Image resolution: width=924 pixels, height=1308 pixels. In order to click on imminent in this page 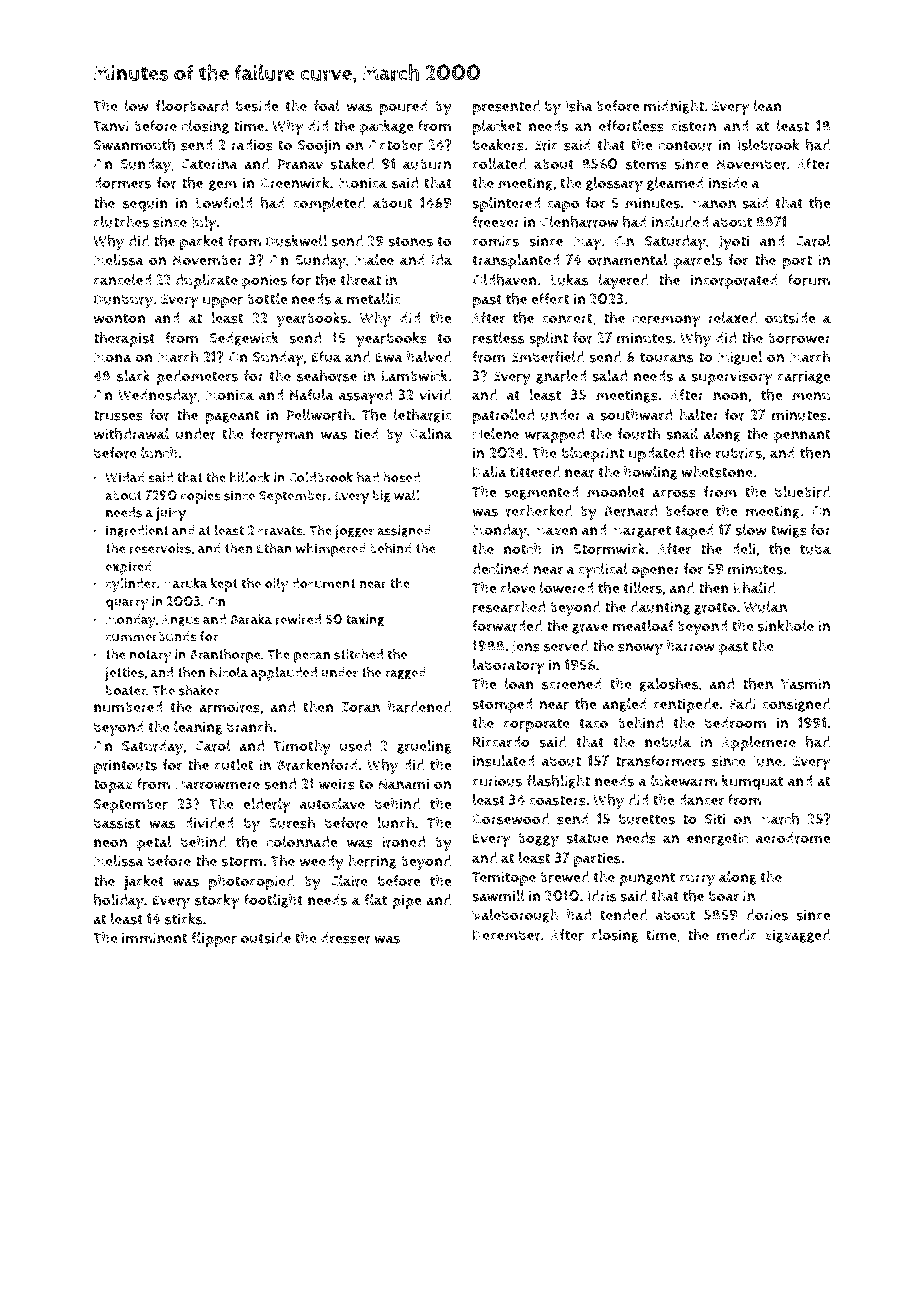, I will do `click(155, 938)`.
